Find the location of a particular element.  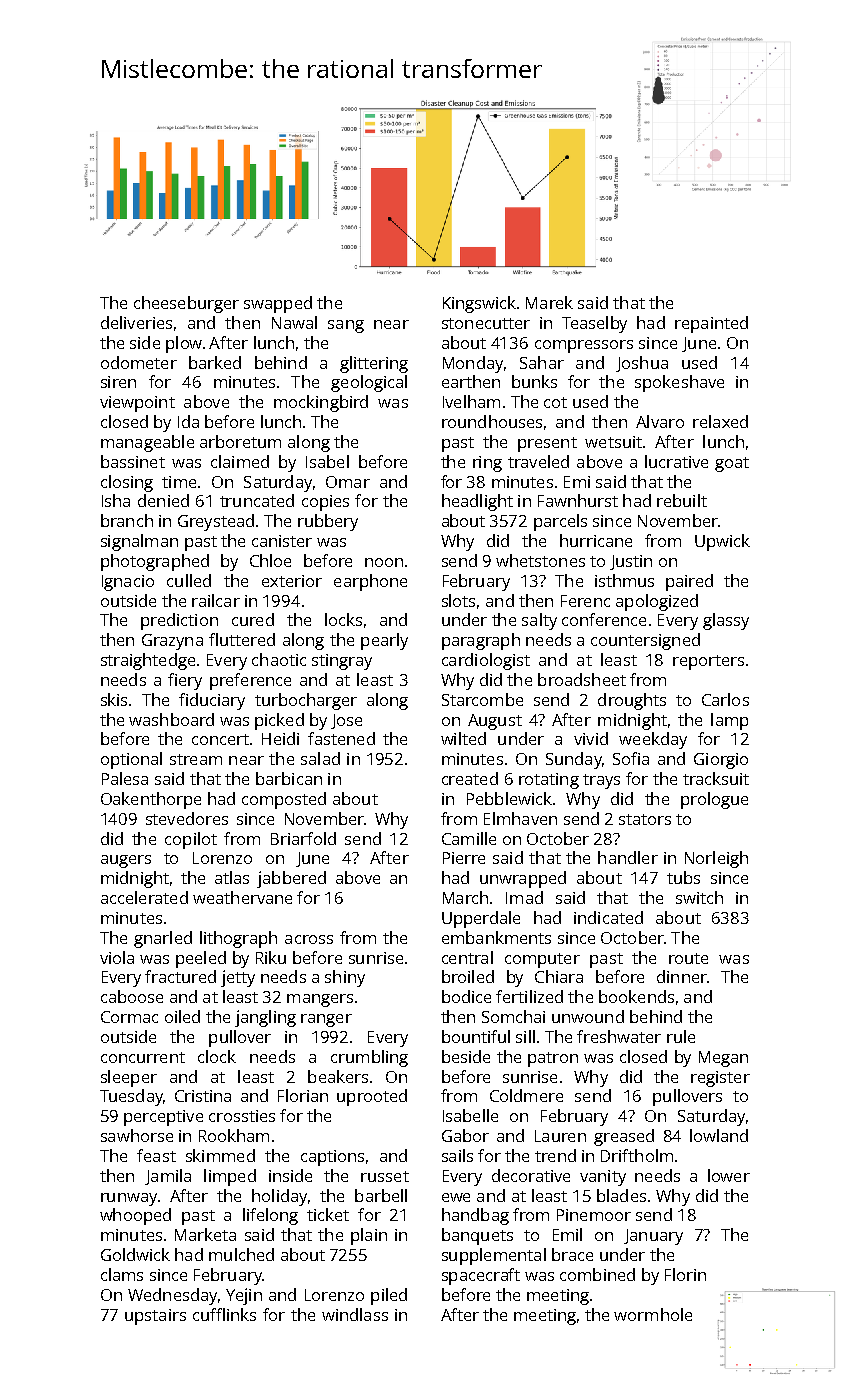

wormhole is located at coordinates (653, 1314).
